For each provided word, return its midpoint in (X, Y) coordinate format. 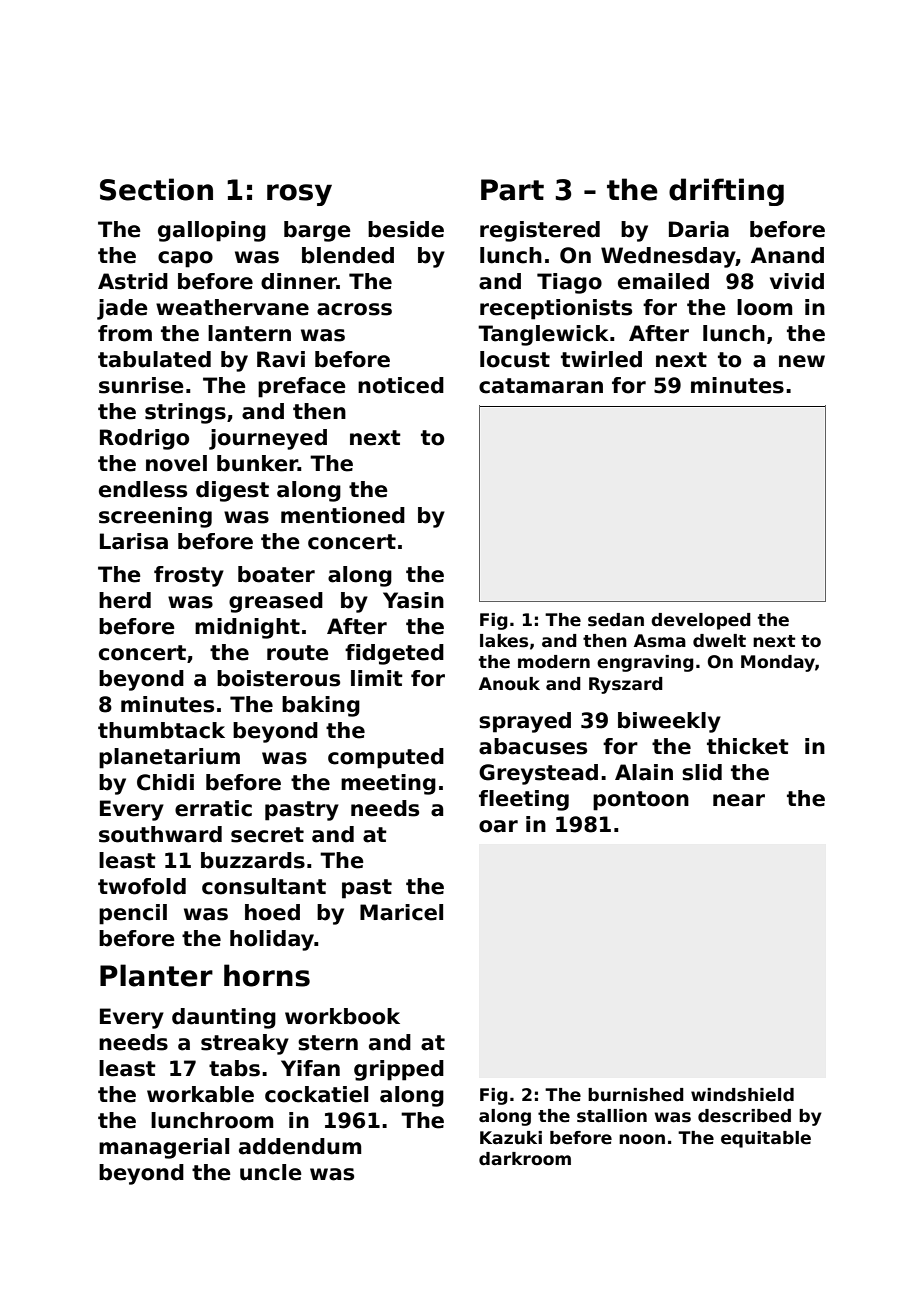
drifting (726, 192)
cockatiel (316, 1094)
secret (267, 835)
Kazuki (511, 1138)
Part (512, 190)
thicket (748, 746)
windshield (742, 1095)
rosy (299, 195)
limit (377, 678)
